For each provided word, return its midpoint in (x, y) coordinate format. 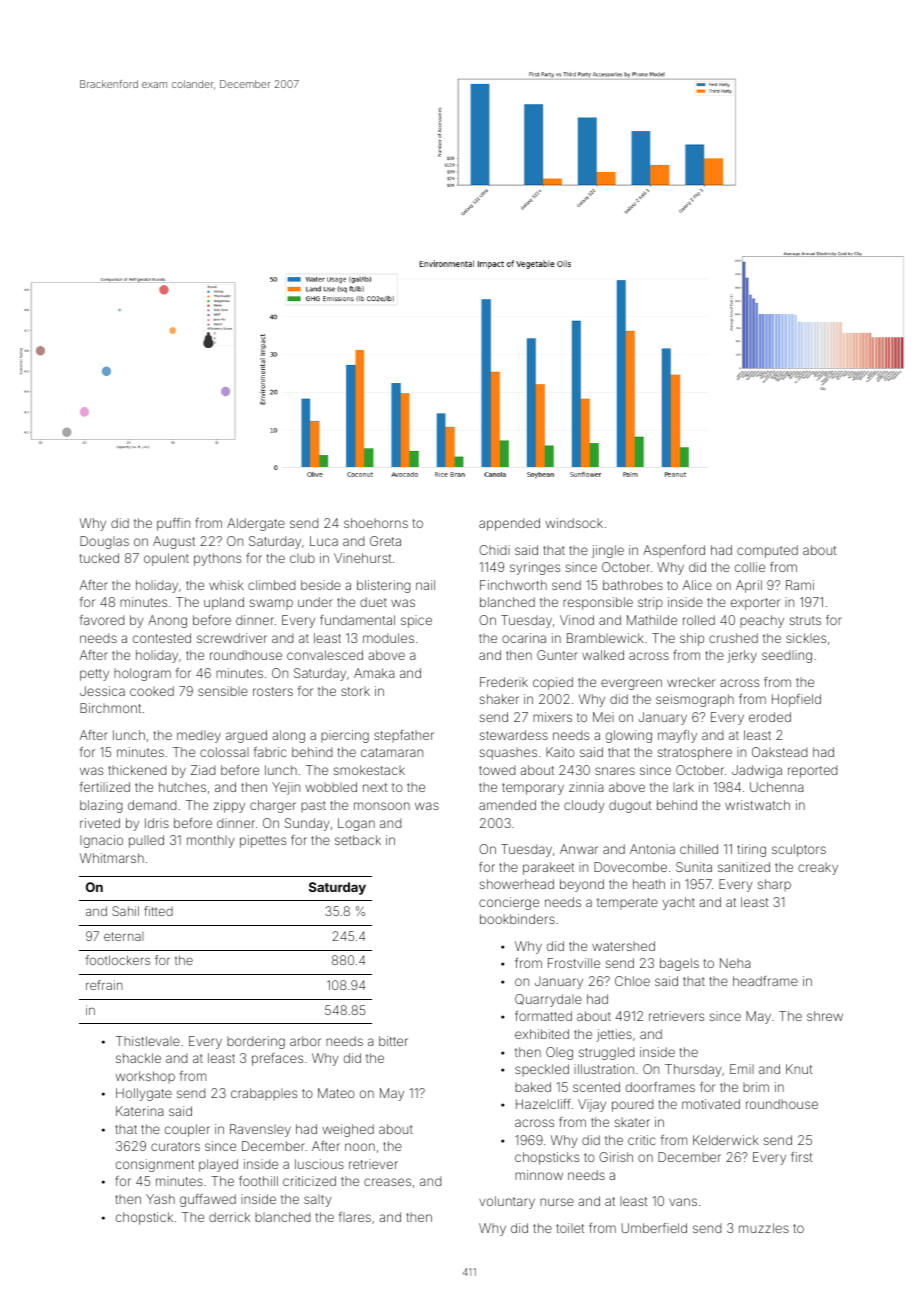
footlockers (118, 960)
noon (360, 1147)
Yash (160, 1199)
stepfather (404, 736)
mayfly (677, 736)
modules (388, 638)
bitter (393, 1041)
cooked (152, 691)
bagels (679, 964)
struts (805, 620)
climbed (271, 585)
